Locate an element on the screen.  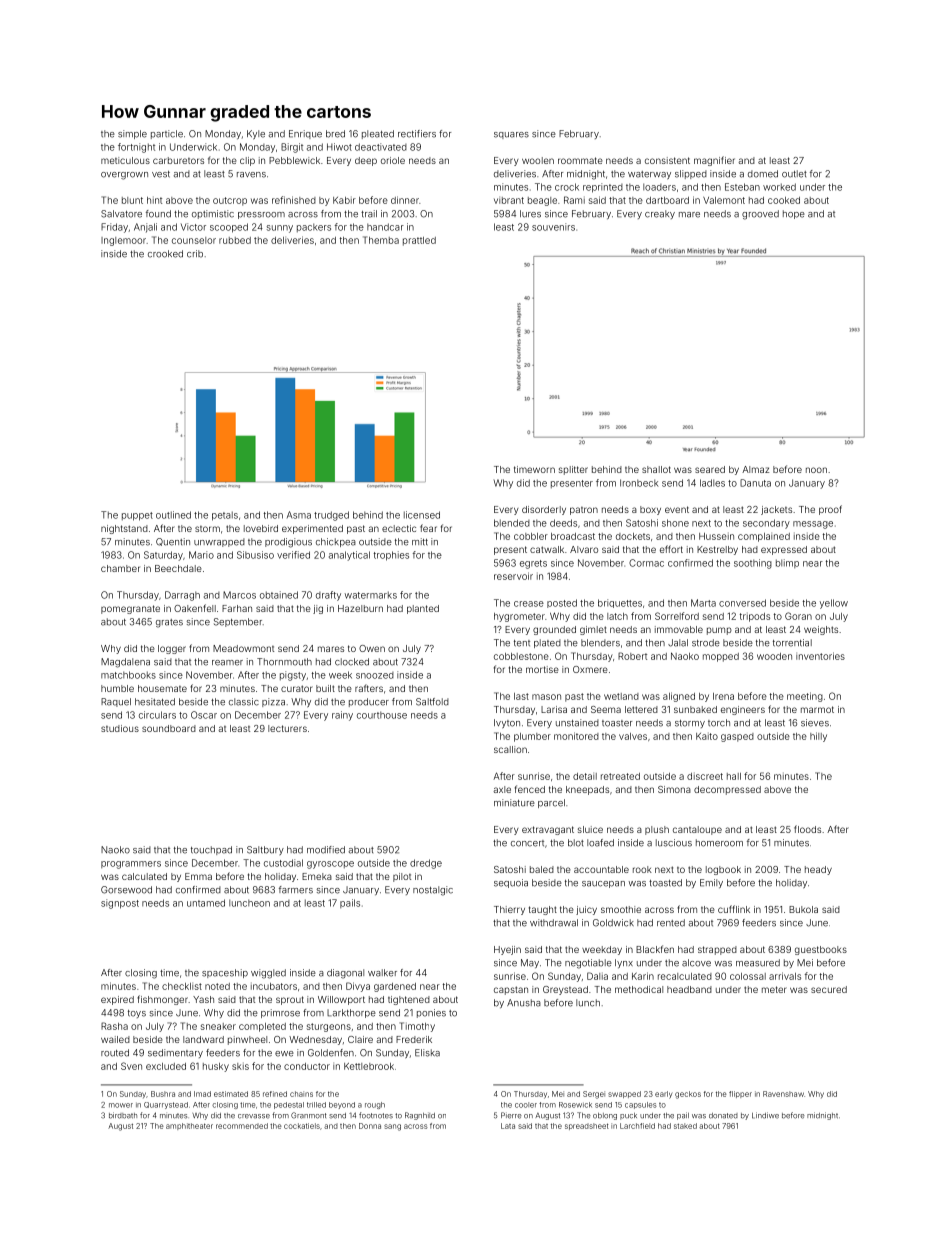
hilly is located at coordinates (818, 737).
